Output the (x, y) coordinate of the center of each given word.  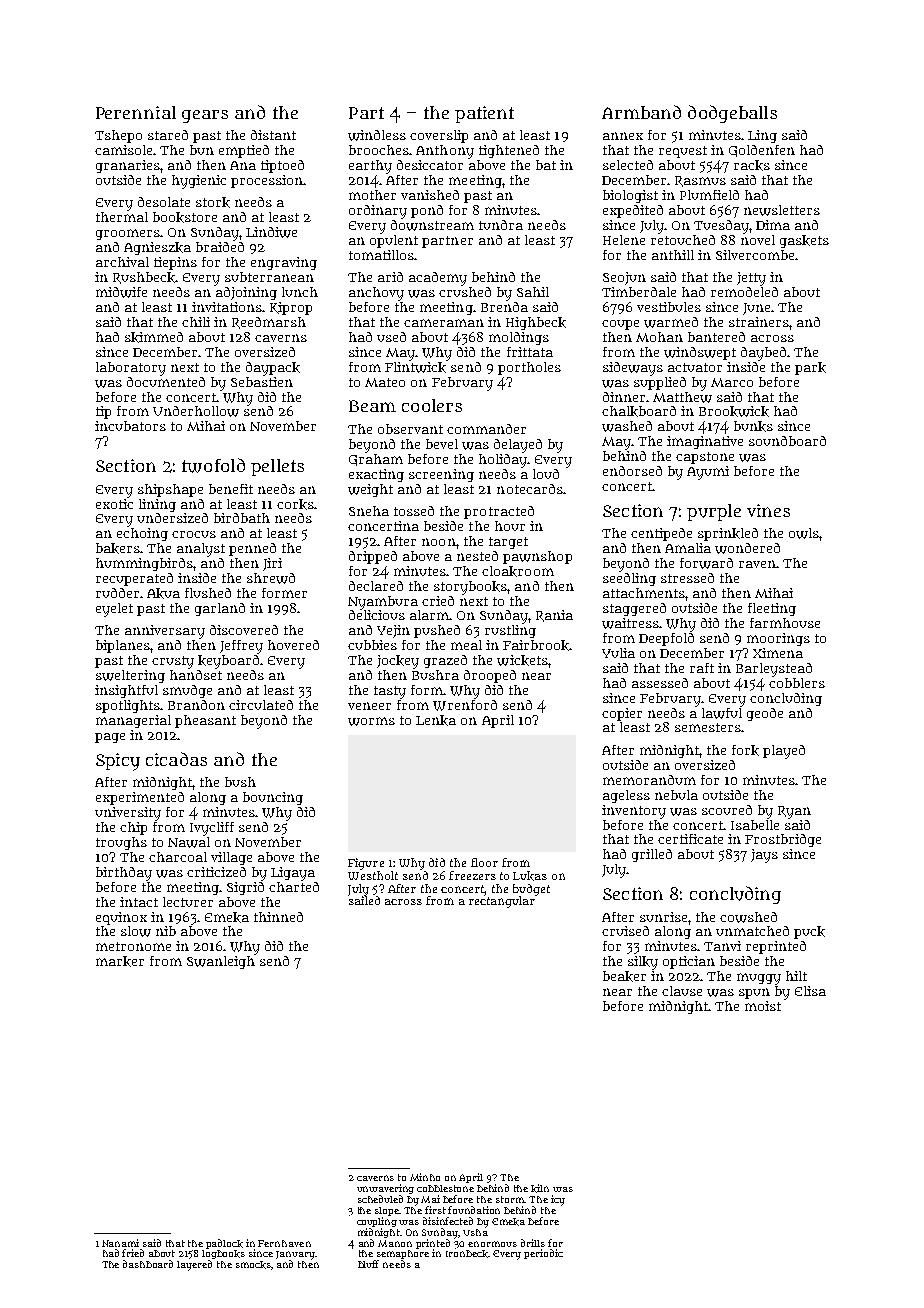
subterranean (269, 277)
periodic (543, 1254)
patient (484, 114)
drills (533, 1243)
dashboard (148, 1264)
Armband (641, 112)
